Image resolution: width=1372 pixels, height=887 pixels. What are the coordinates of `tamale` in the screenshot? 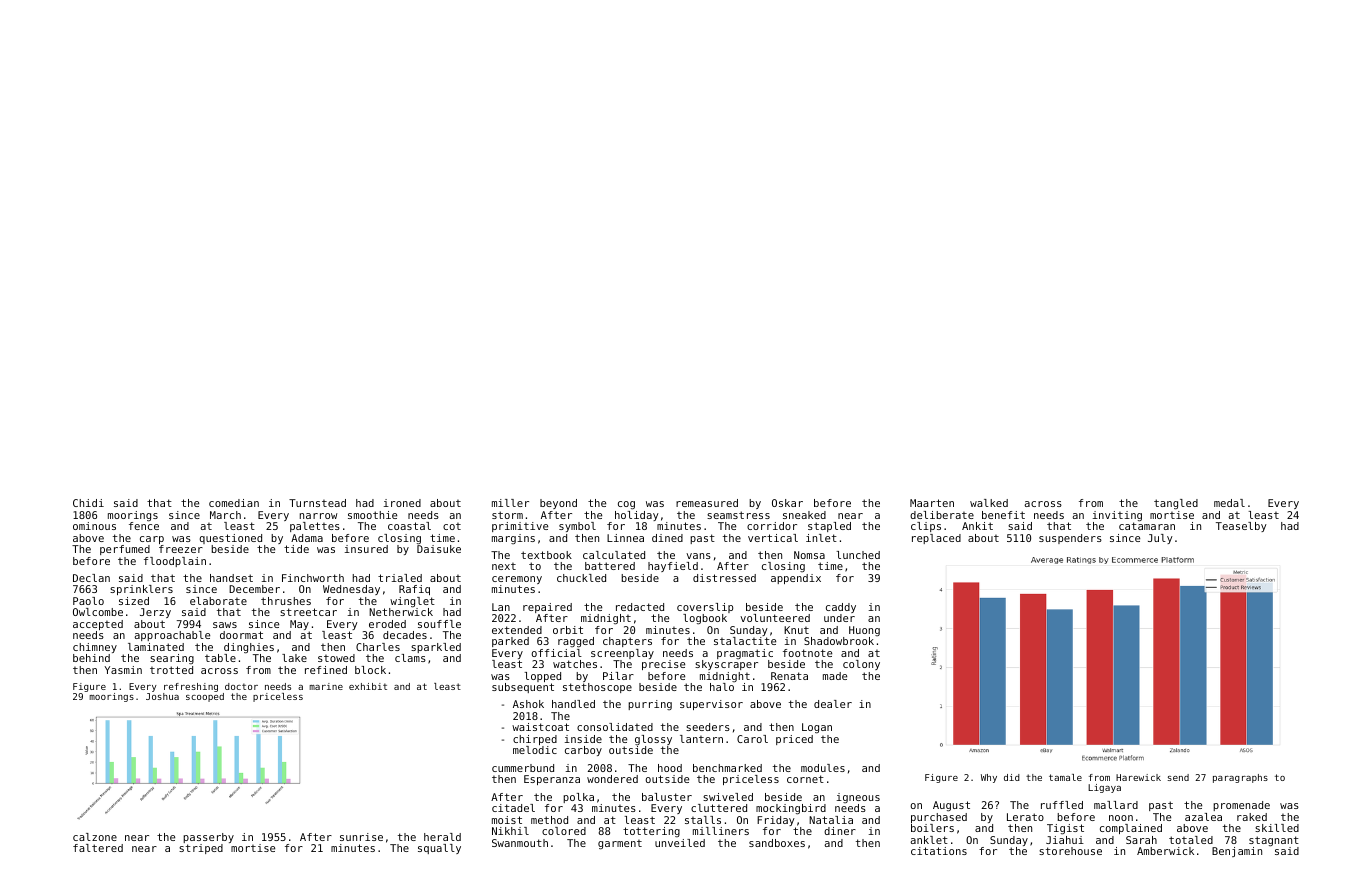 It's located at (1065, 777).
